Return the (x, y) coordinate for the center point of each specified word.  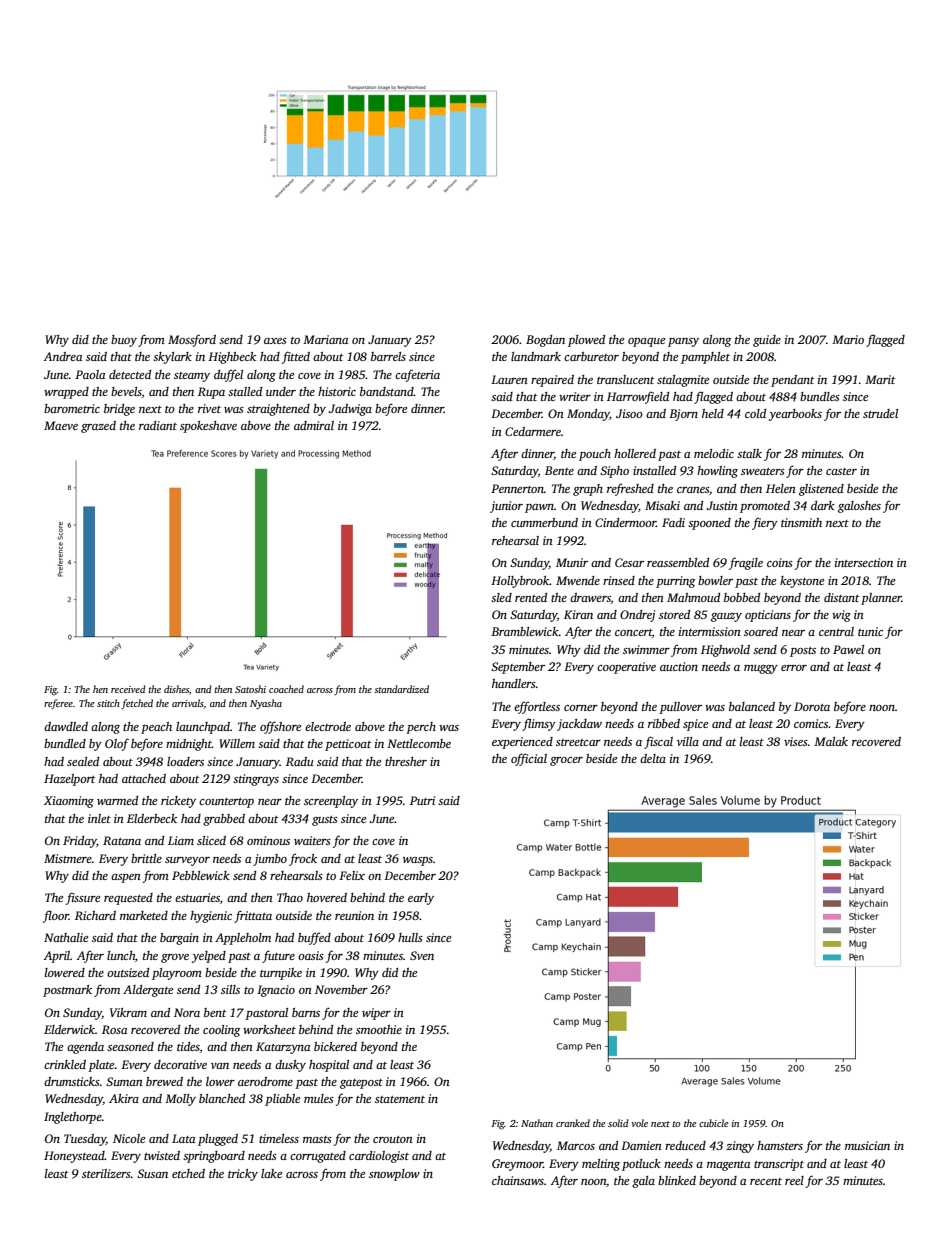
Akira (124, 1098)
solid (618, 1123)
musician (867, 1145)
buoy (124, 341)
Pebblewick (201, 875)
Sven (422, 955)
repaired (552, 381)
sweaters (763, 471)
